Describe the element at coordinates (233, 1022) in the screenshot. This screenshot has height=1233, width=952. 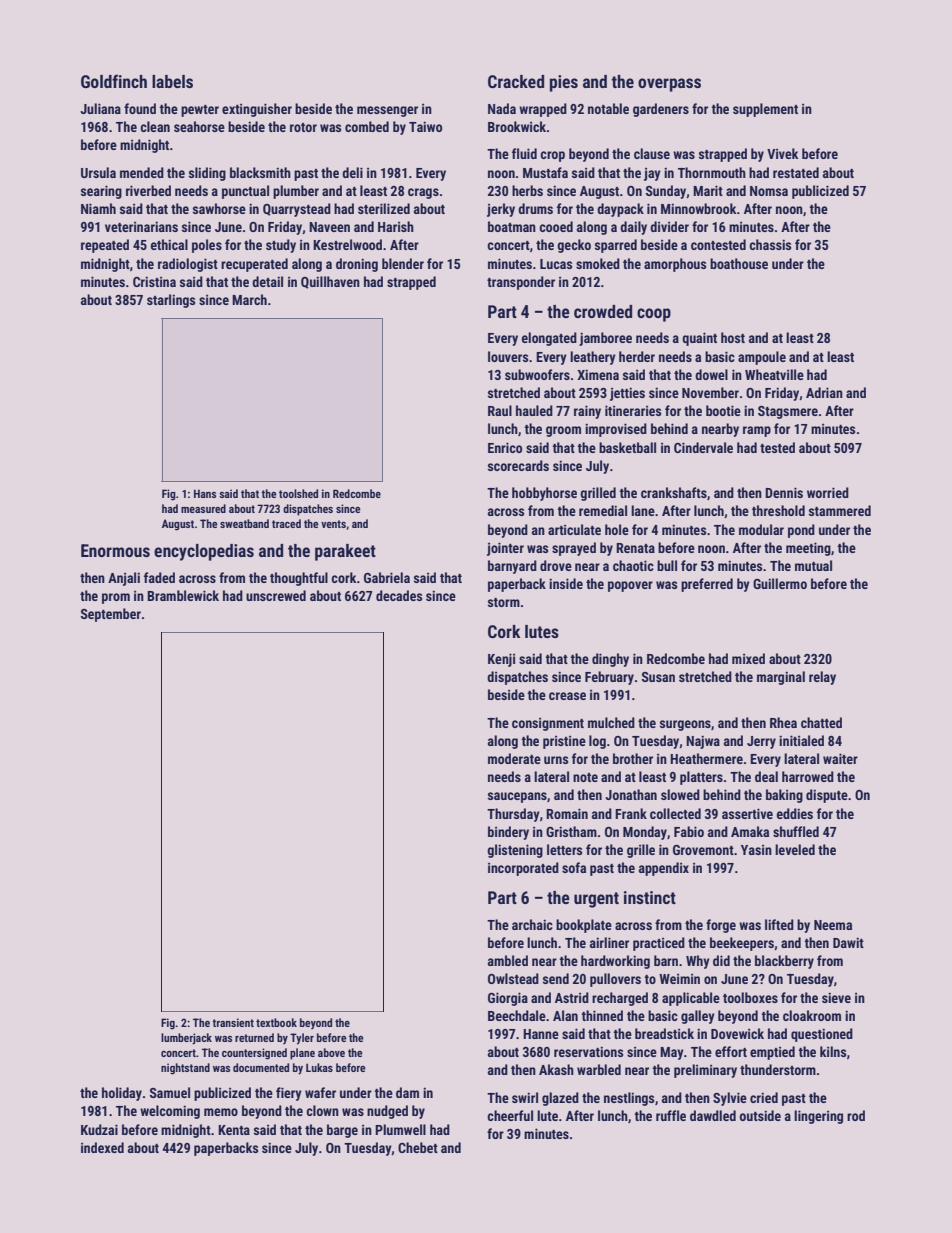
I see `transient` at that location.
